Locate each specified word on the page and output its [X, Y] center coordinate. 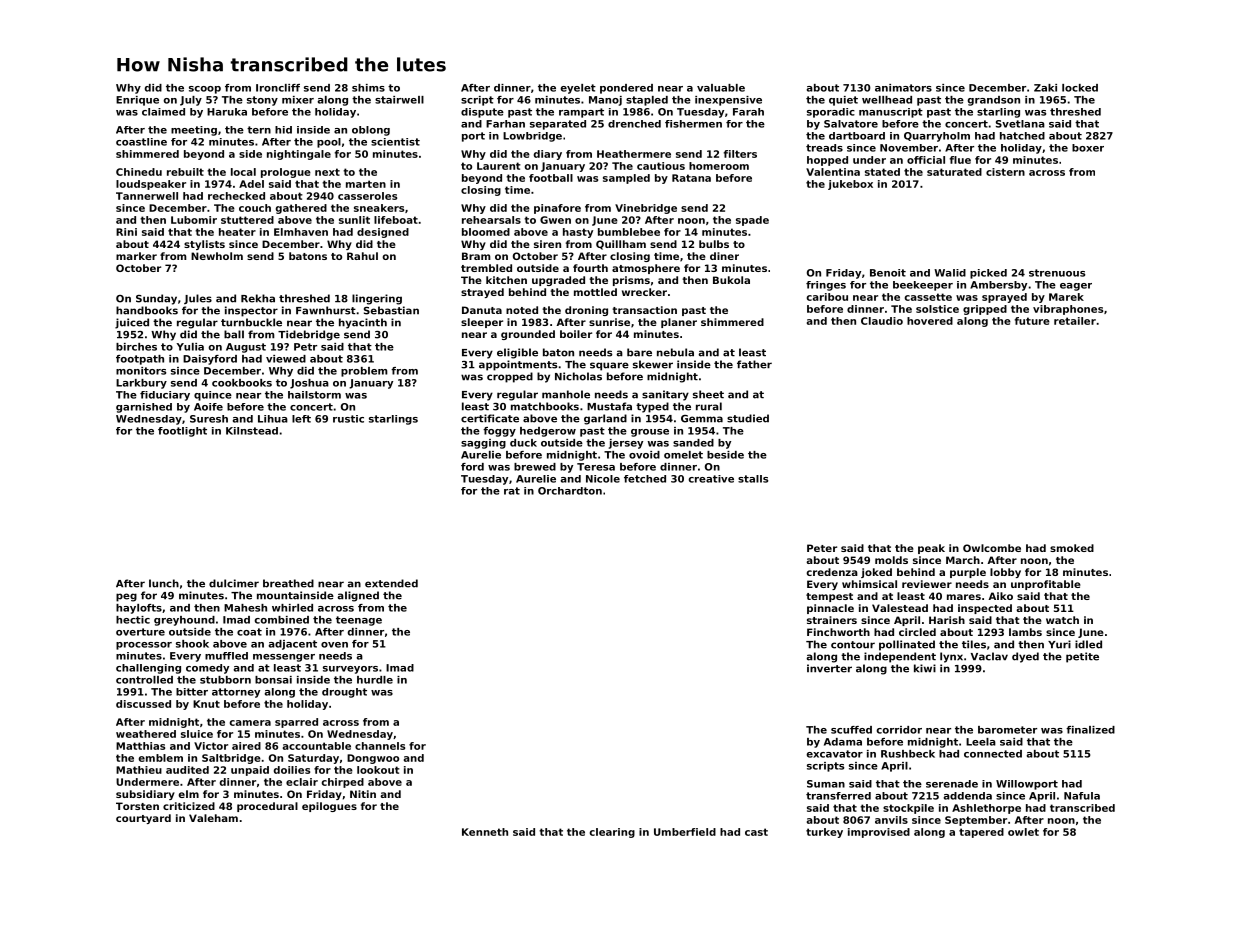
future [1032, 321]
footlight [182, 432]
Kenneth [485, 832]
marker [136, 256]
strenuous [1057, 273]
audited [187, 770]
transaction [644, 310]
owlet [1023, 832]
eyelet [578, 89]
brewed [535, 467]
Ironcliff [278, 88]
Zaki [1045, 88]
